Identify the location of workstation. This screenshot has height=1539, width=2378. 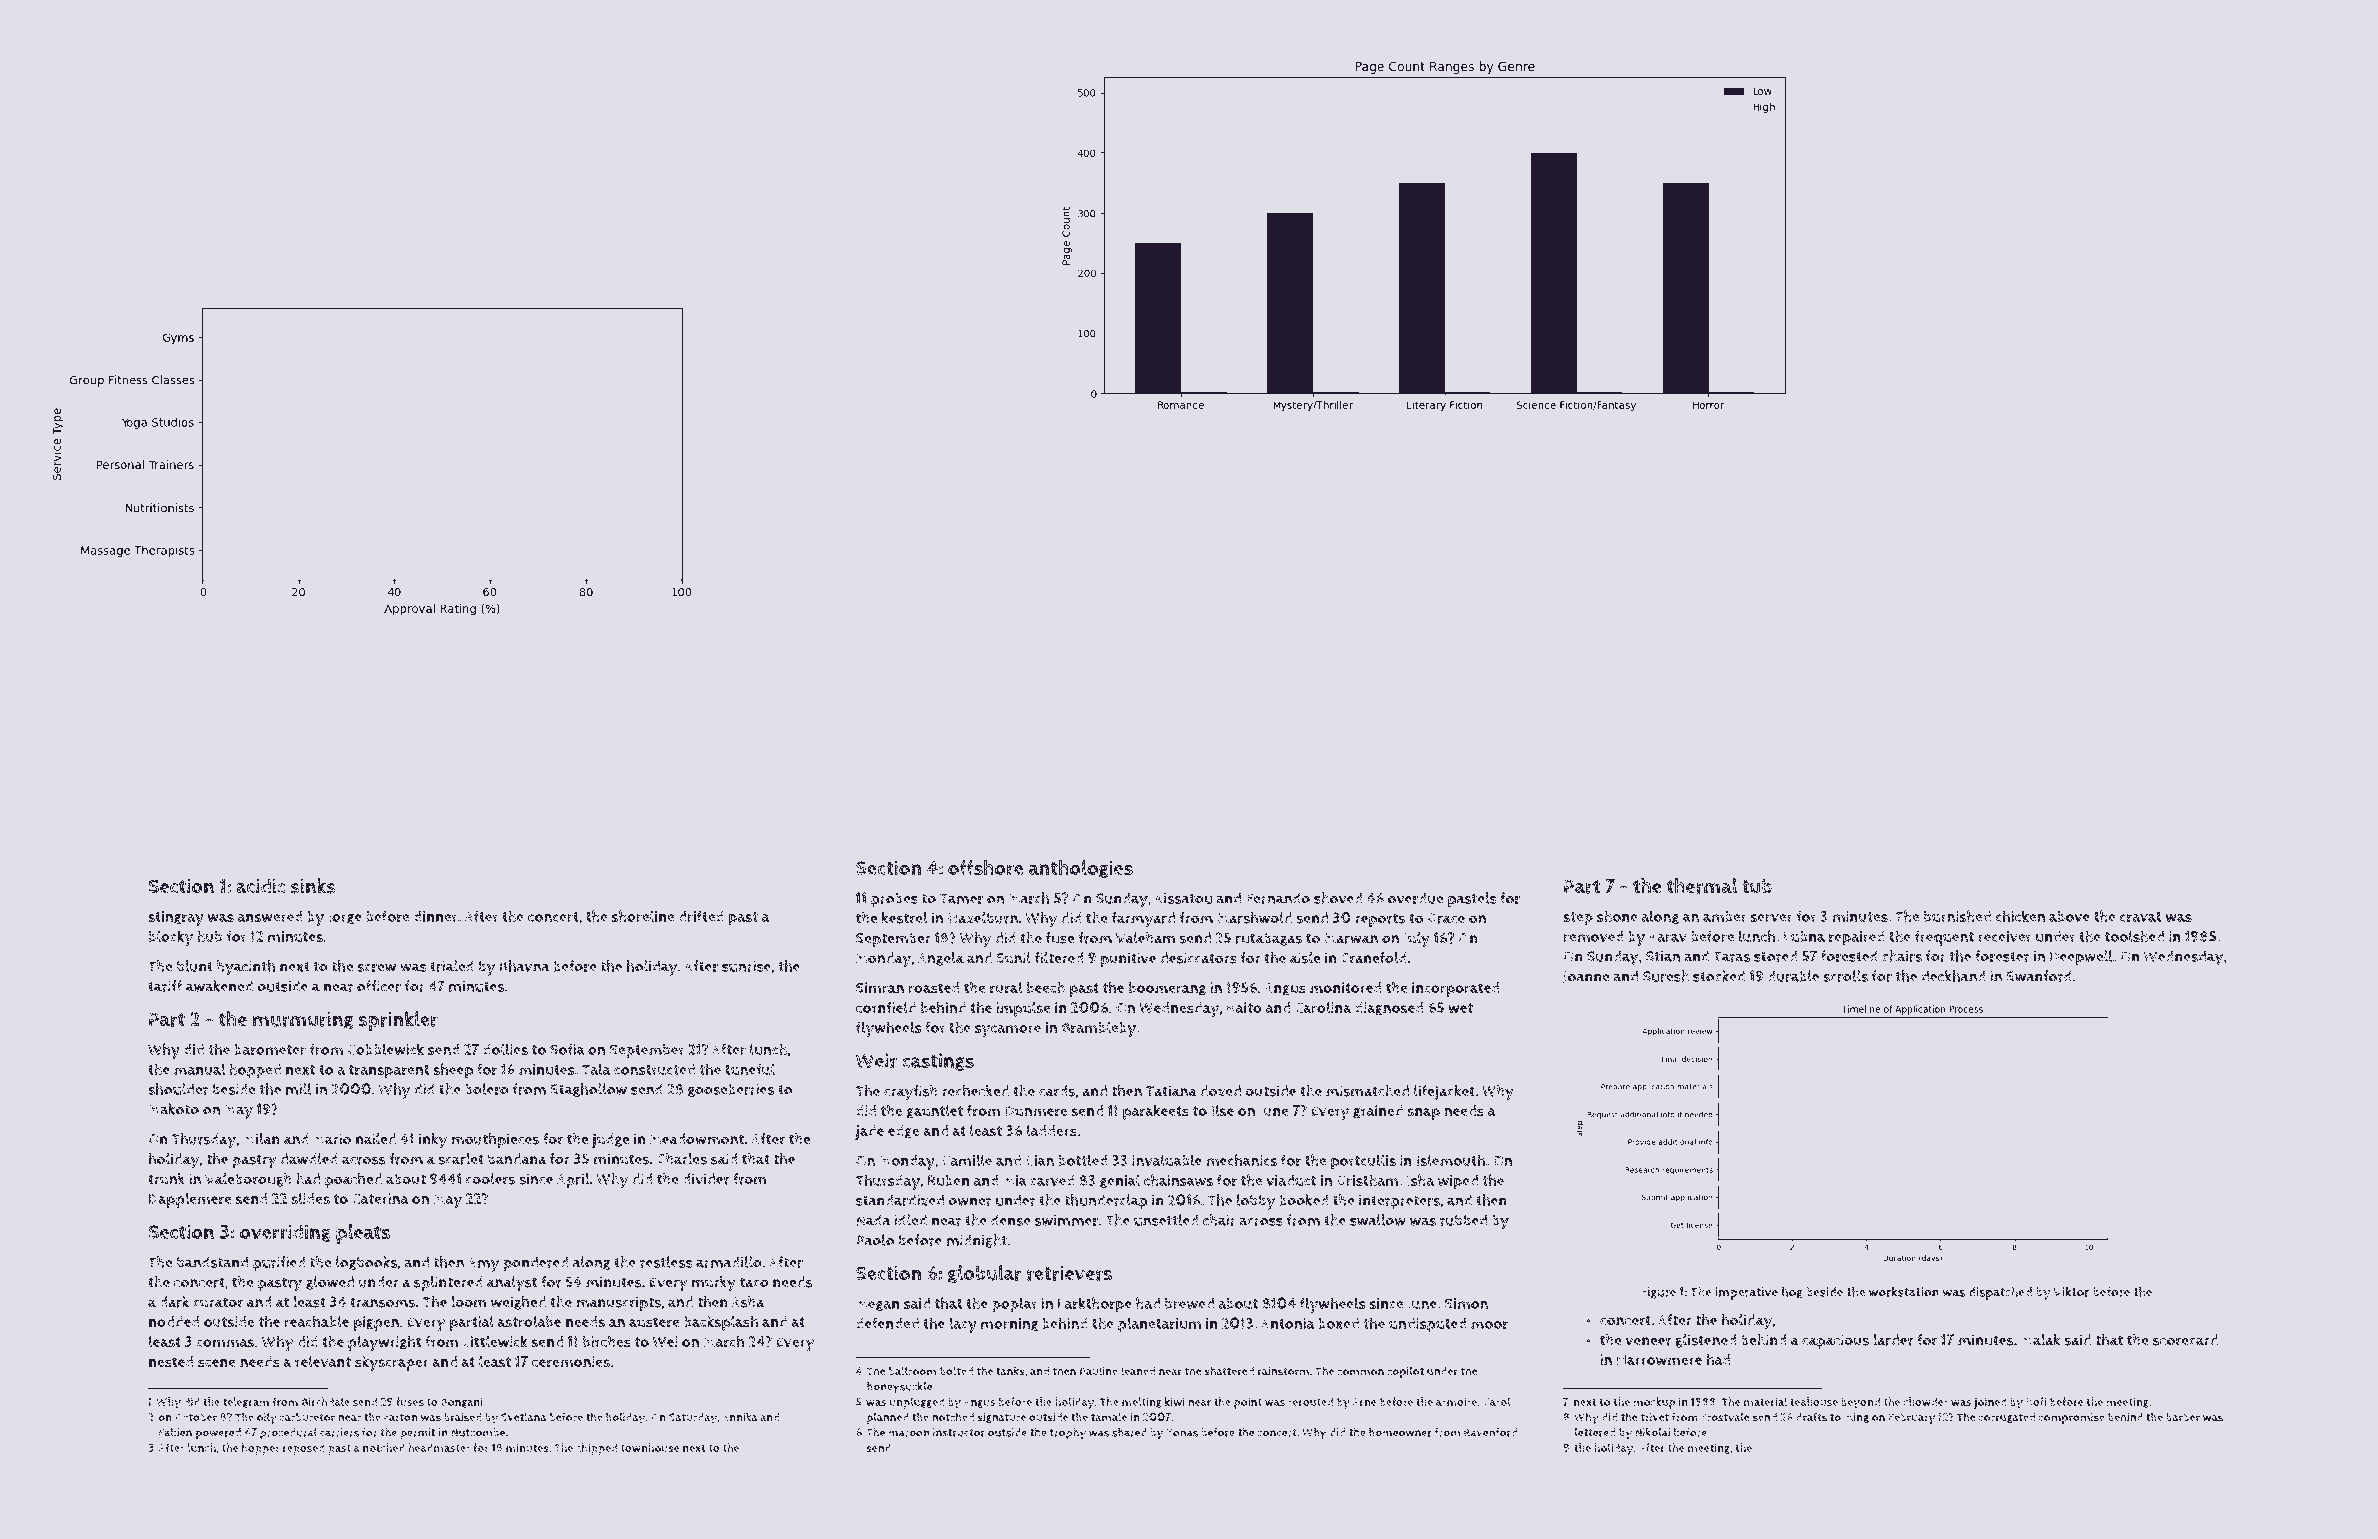
(1904, 1291).
